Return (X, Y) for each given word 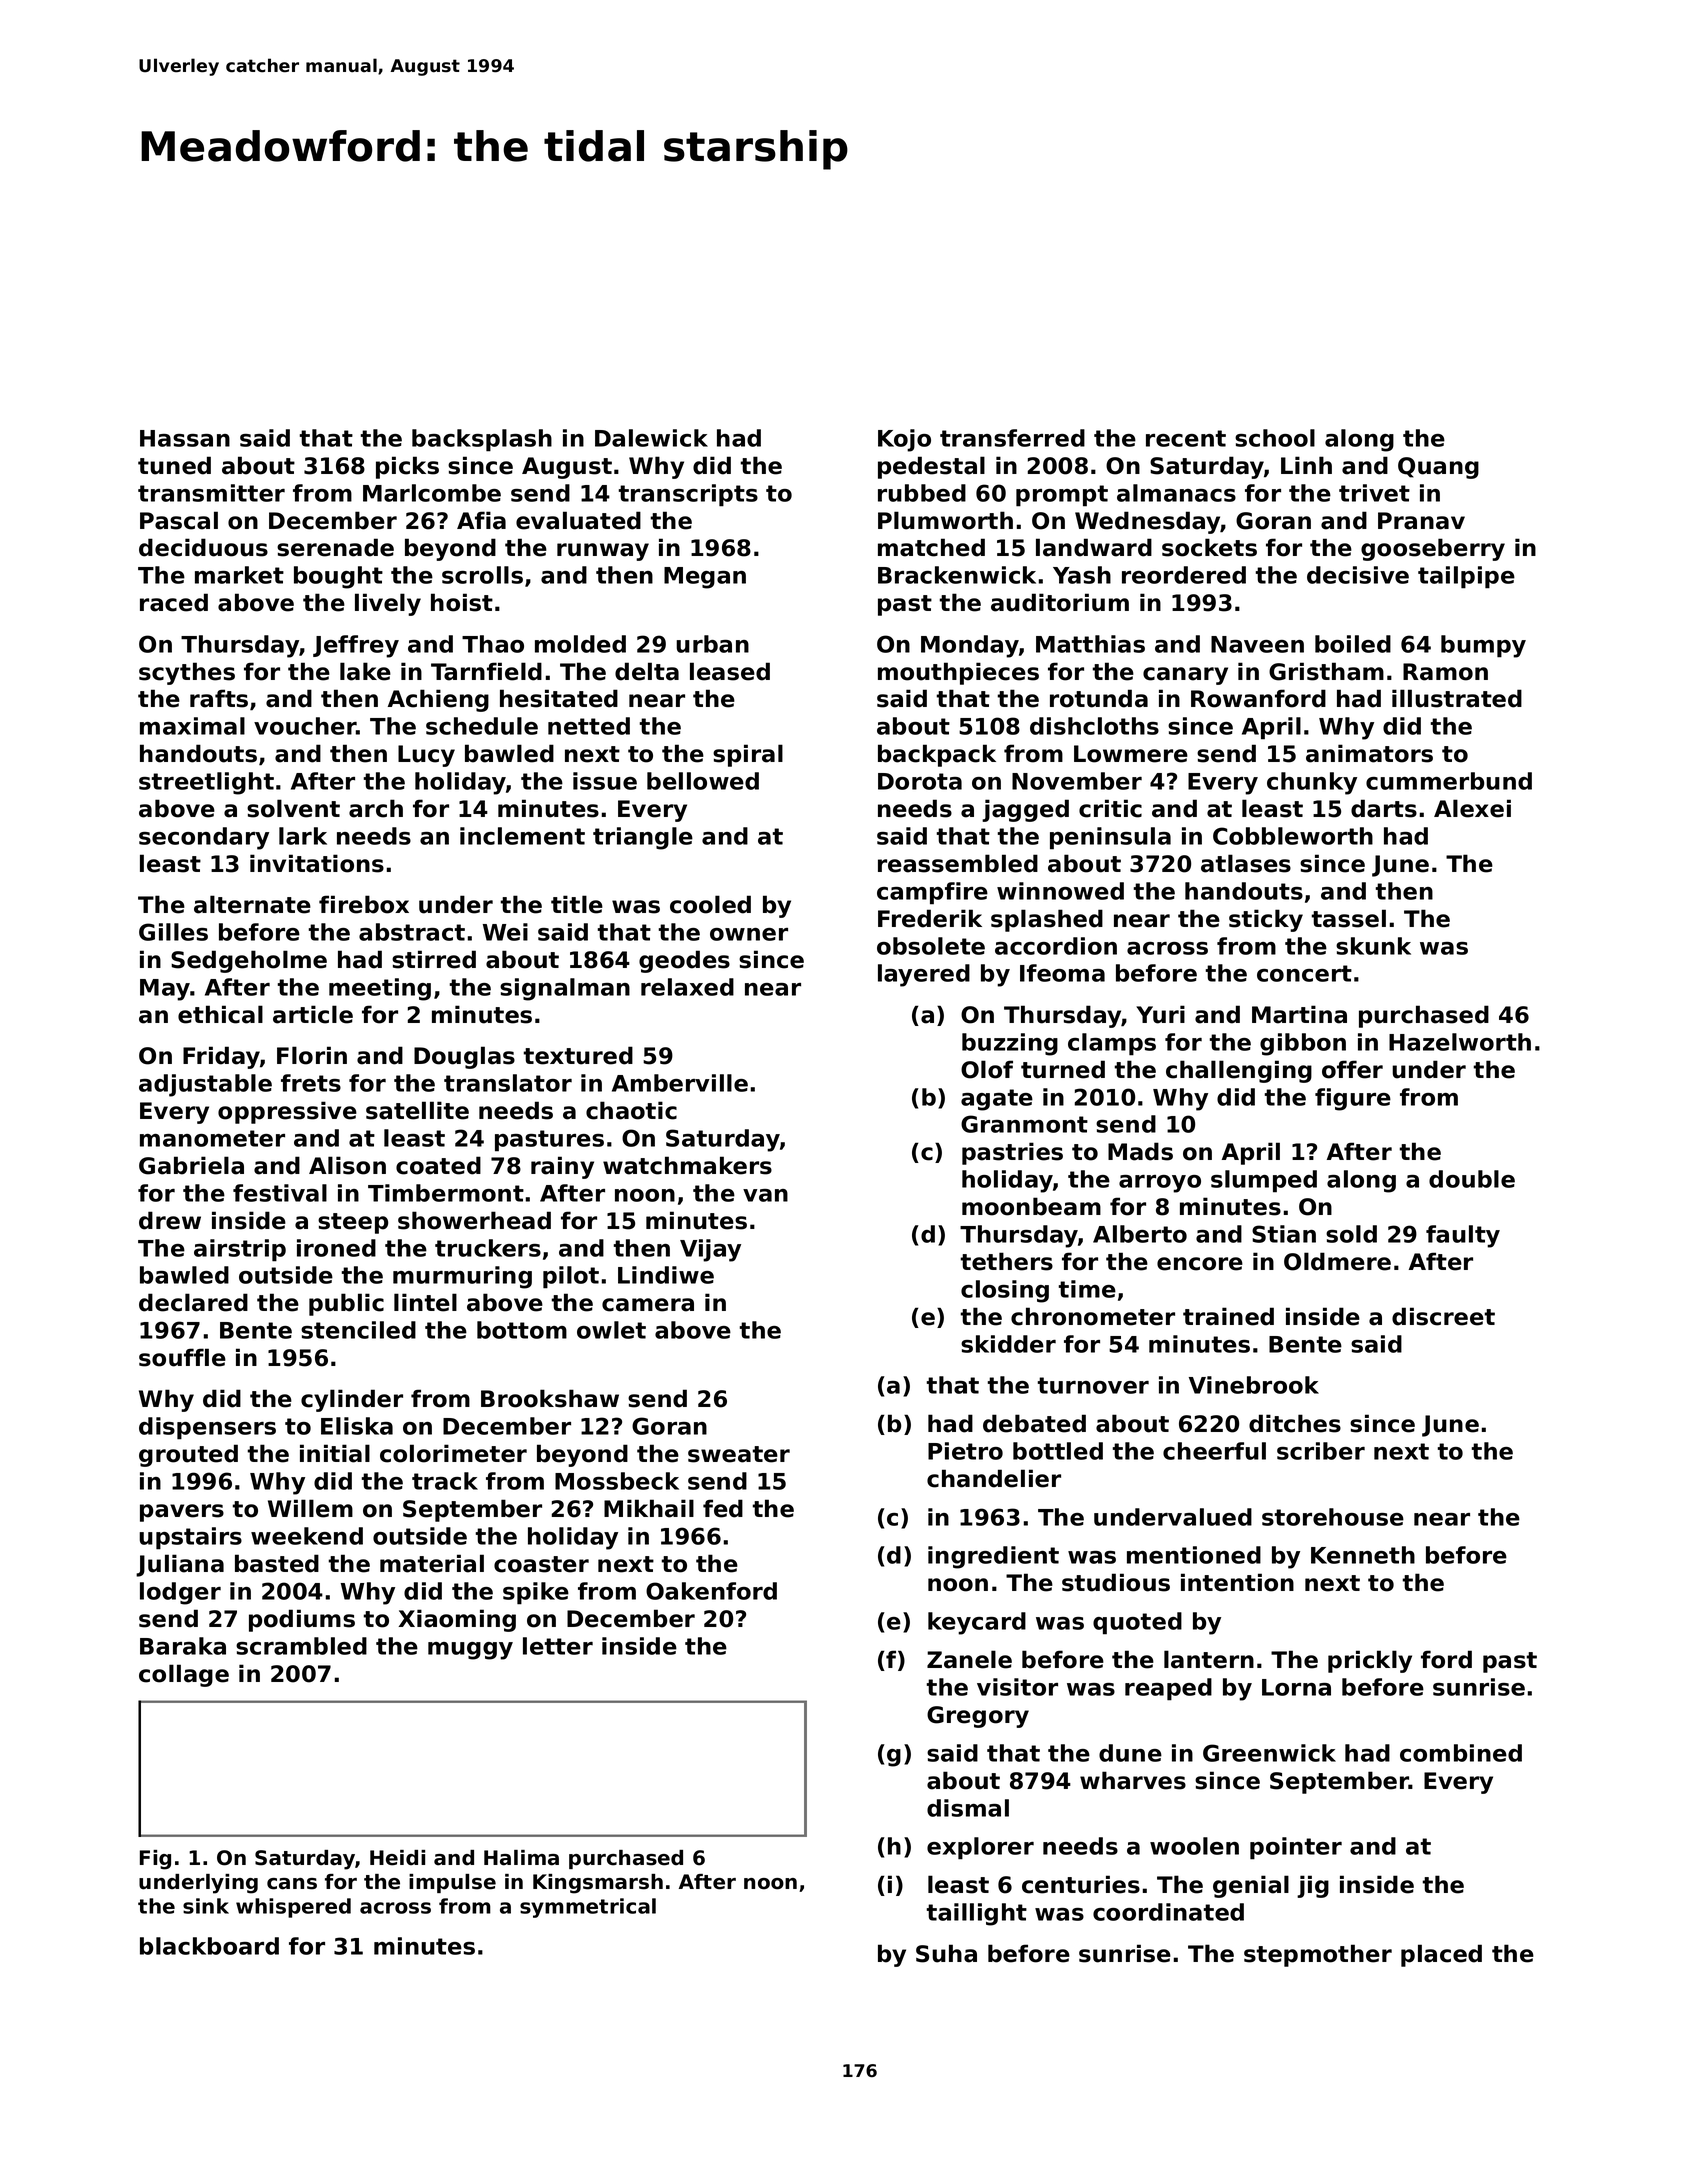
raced (174, 602)
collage (184, 1675)
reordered (1184, 575)
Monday (970, 646)
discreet (1443, 1316)
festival (280, 1193)
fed (723, 1508)
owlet (611, 1330)
